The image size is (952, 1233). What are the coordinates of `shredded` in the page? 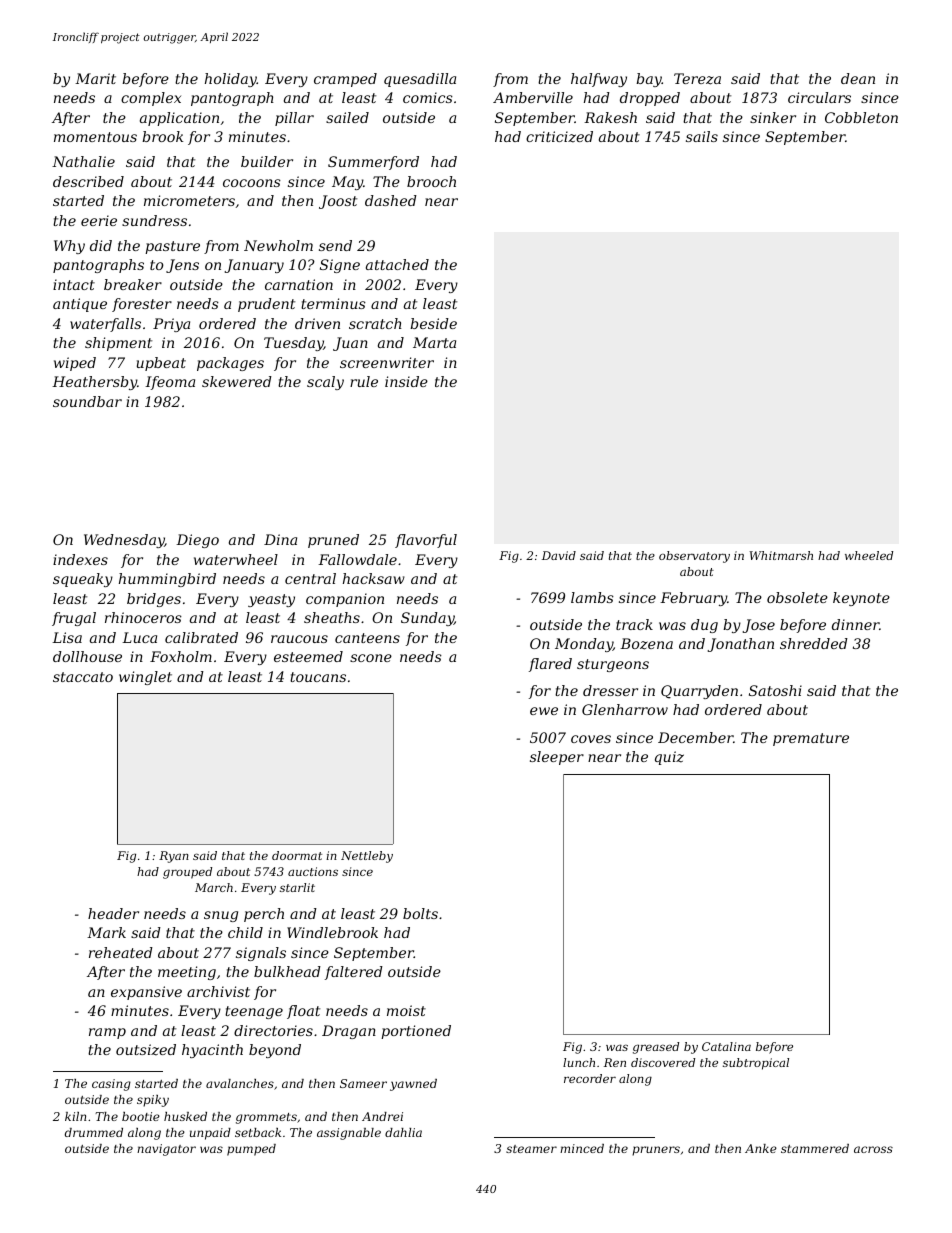 It's located at (814, 643).
